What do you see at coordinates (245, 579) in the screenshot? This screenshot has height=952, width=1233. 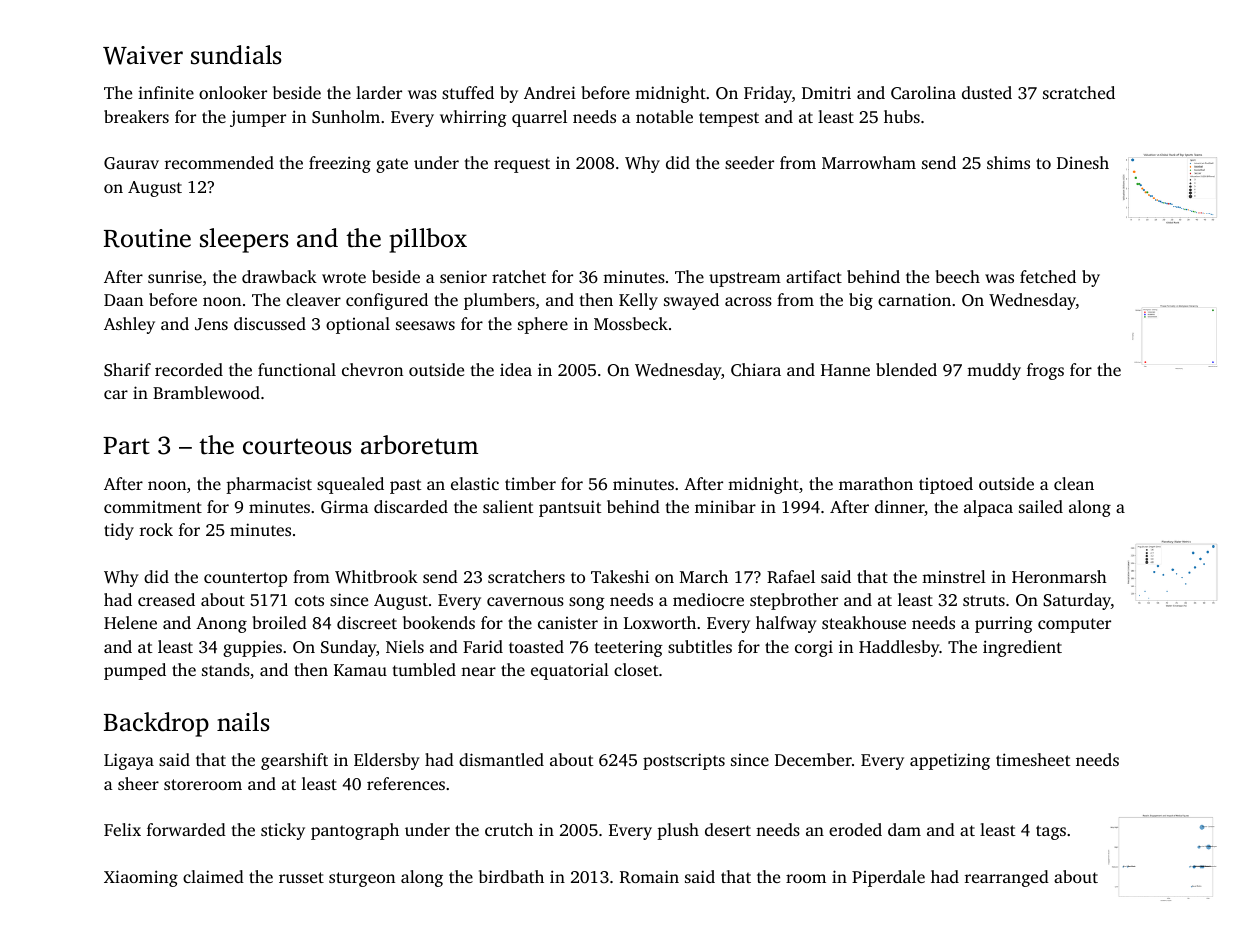 I see `countertop` at bounding box center [245, 579].
